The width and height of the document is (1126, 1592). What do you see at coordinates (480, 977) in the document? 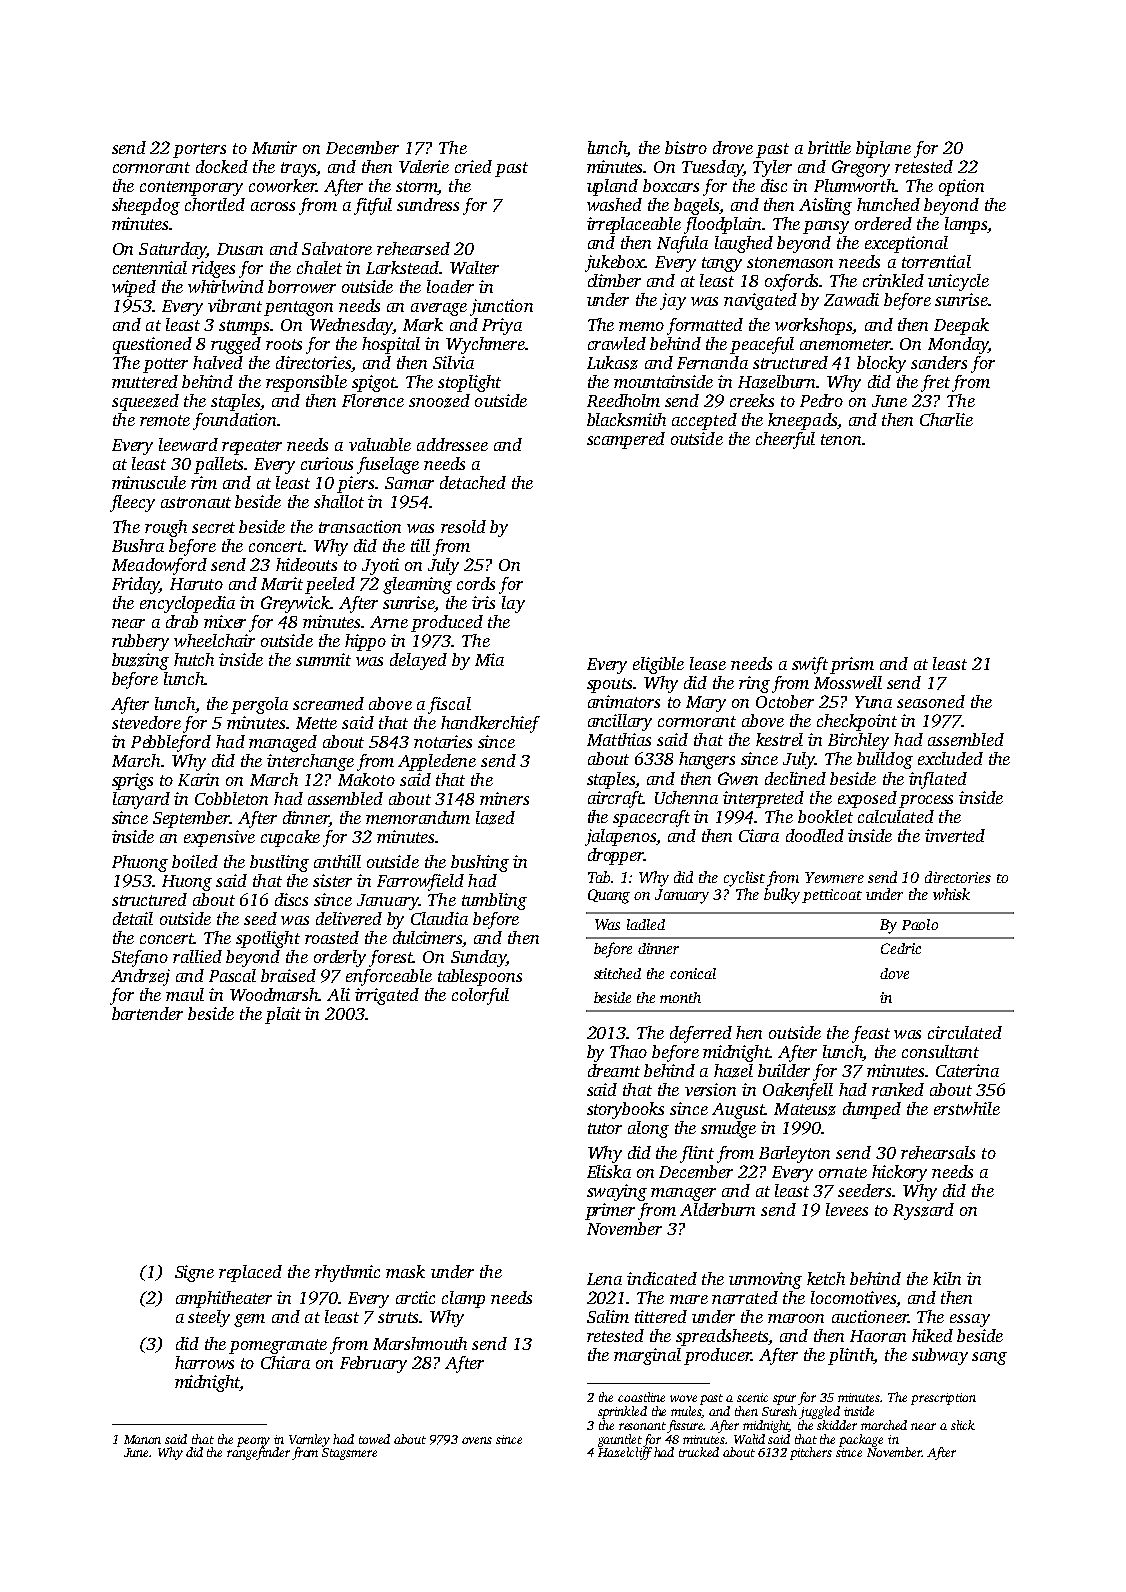
I see `tablespoons` at bounding box center [480, 977].
